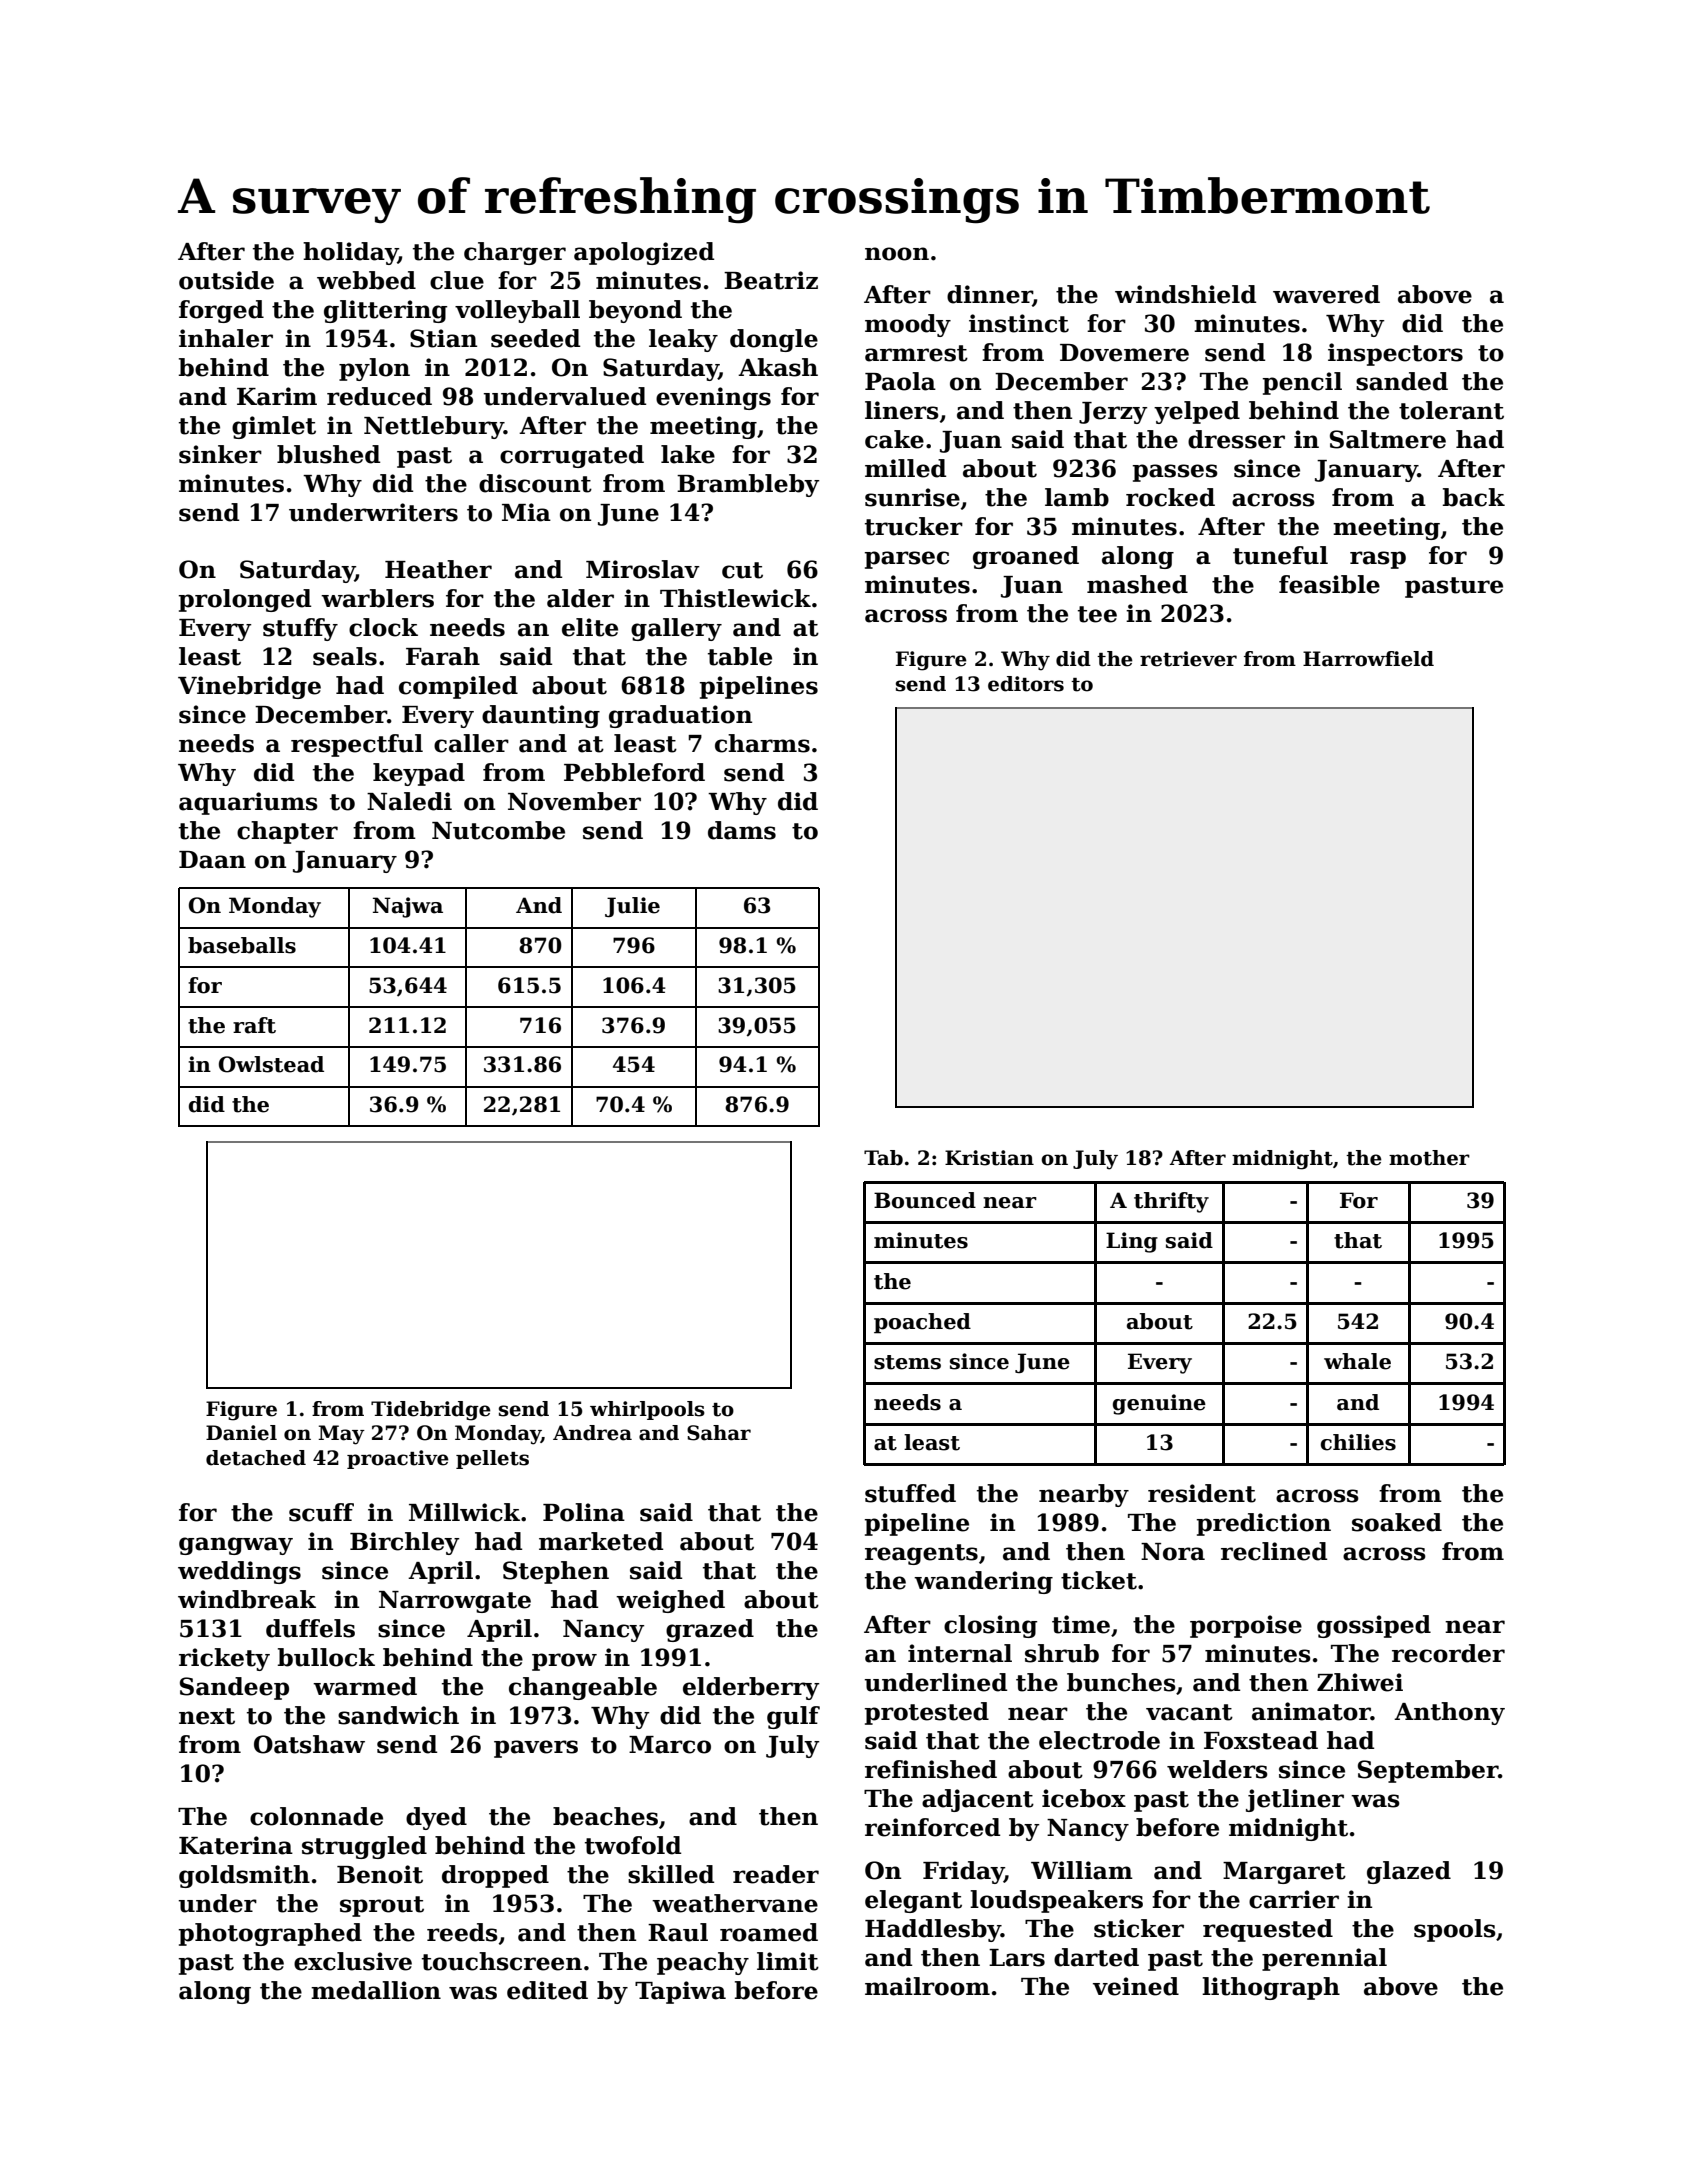 This document has height=2178, width=1683. What do you see at coordinates (226, 280) in the document?
I see `outside` at bounding box center [226, 280].
